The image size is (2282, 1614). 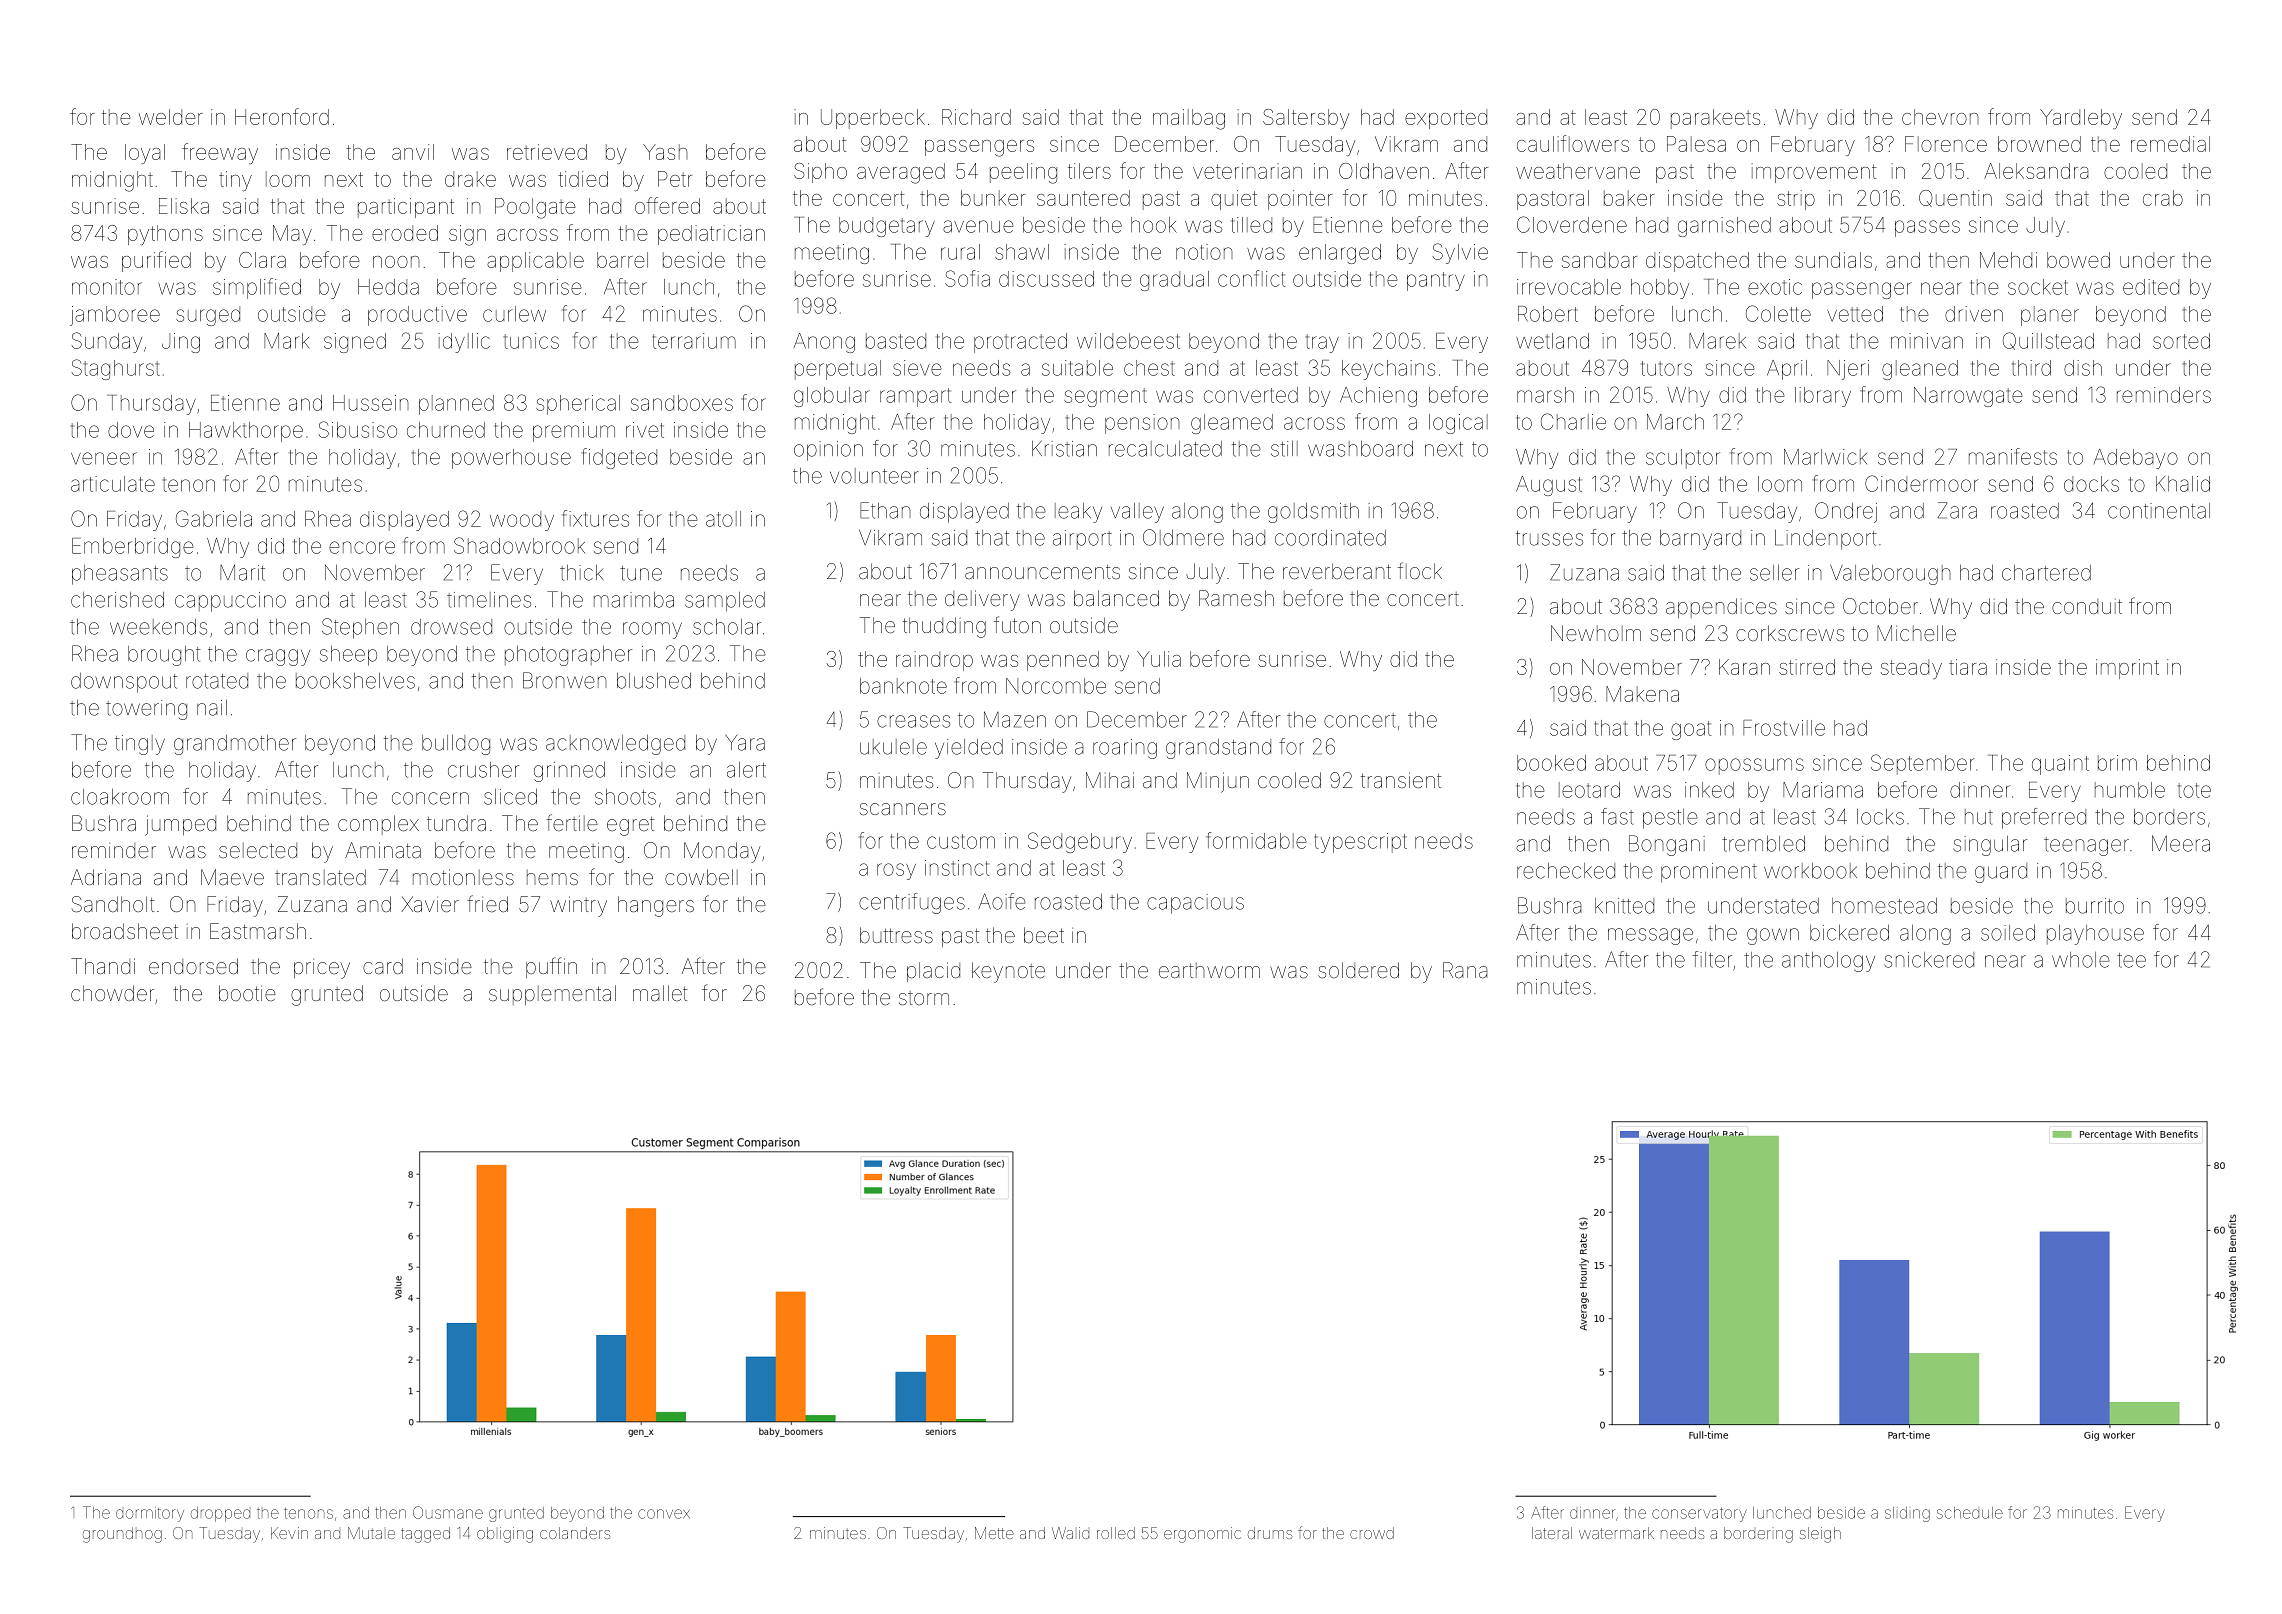 I want to click on mallet, so click(x=660, y=993).
